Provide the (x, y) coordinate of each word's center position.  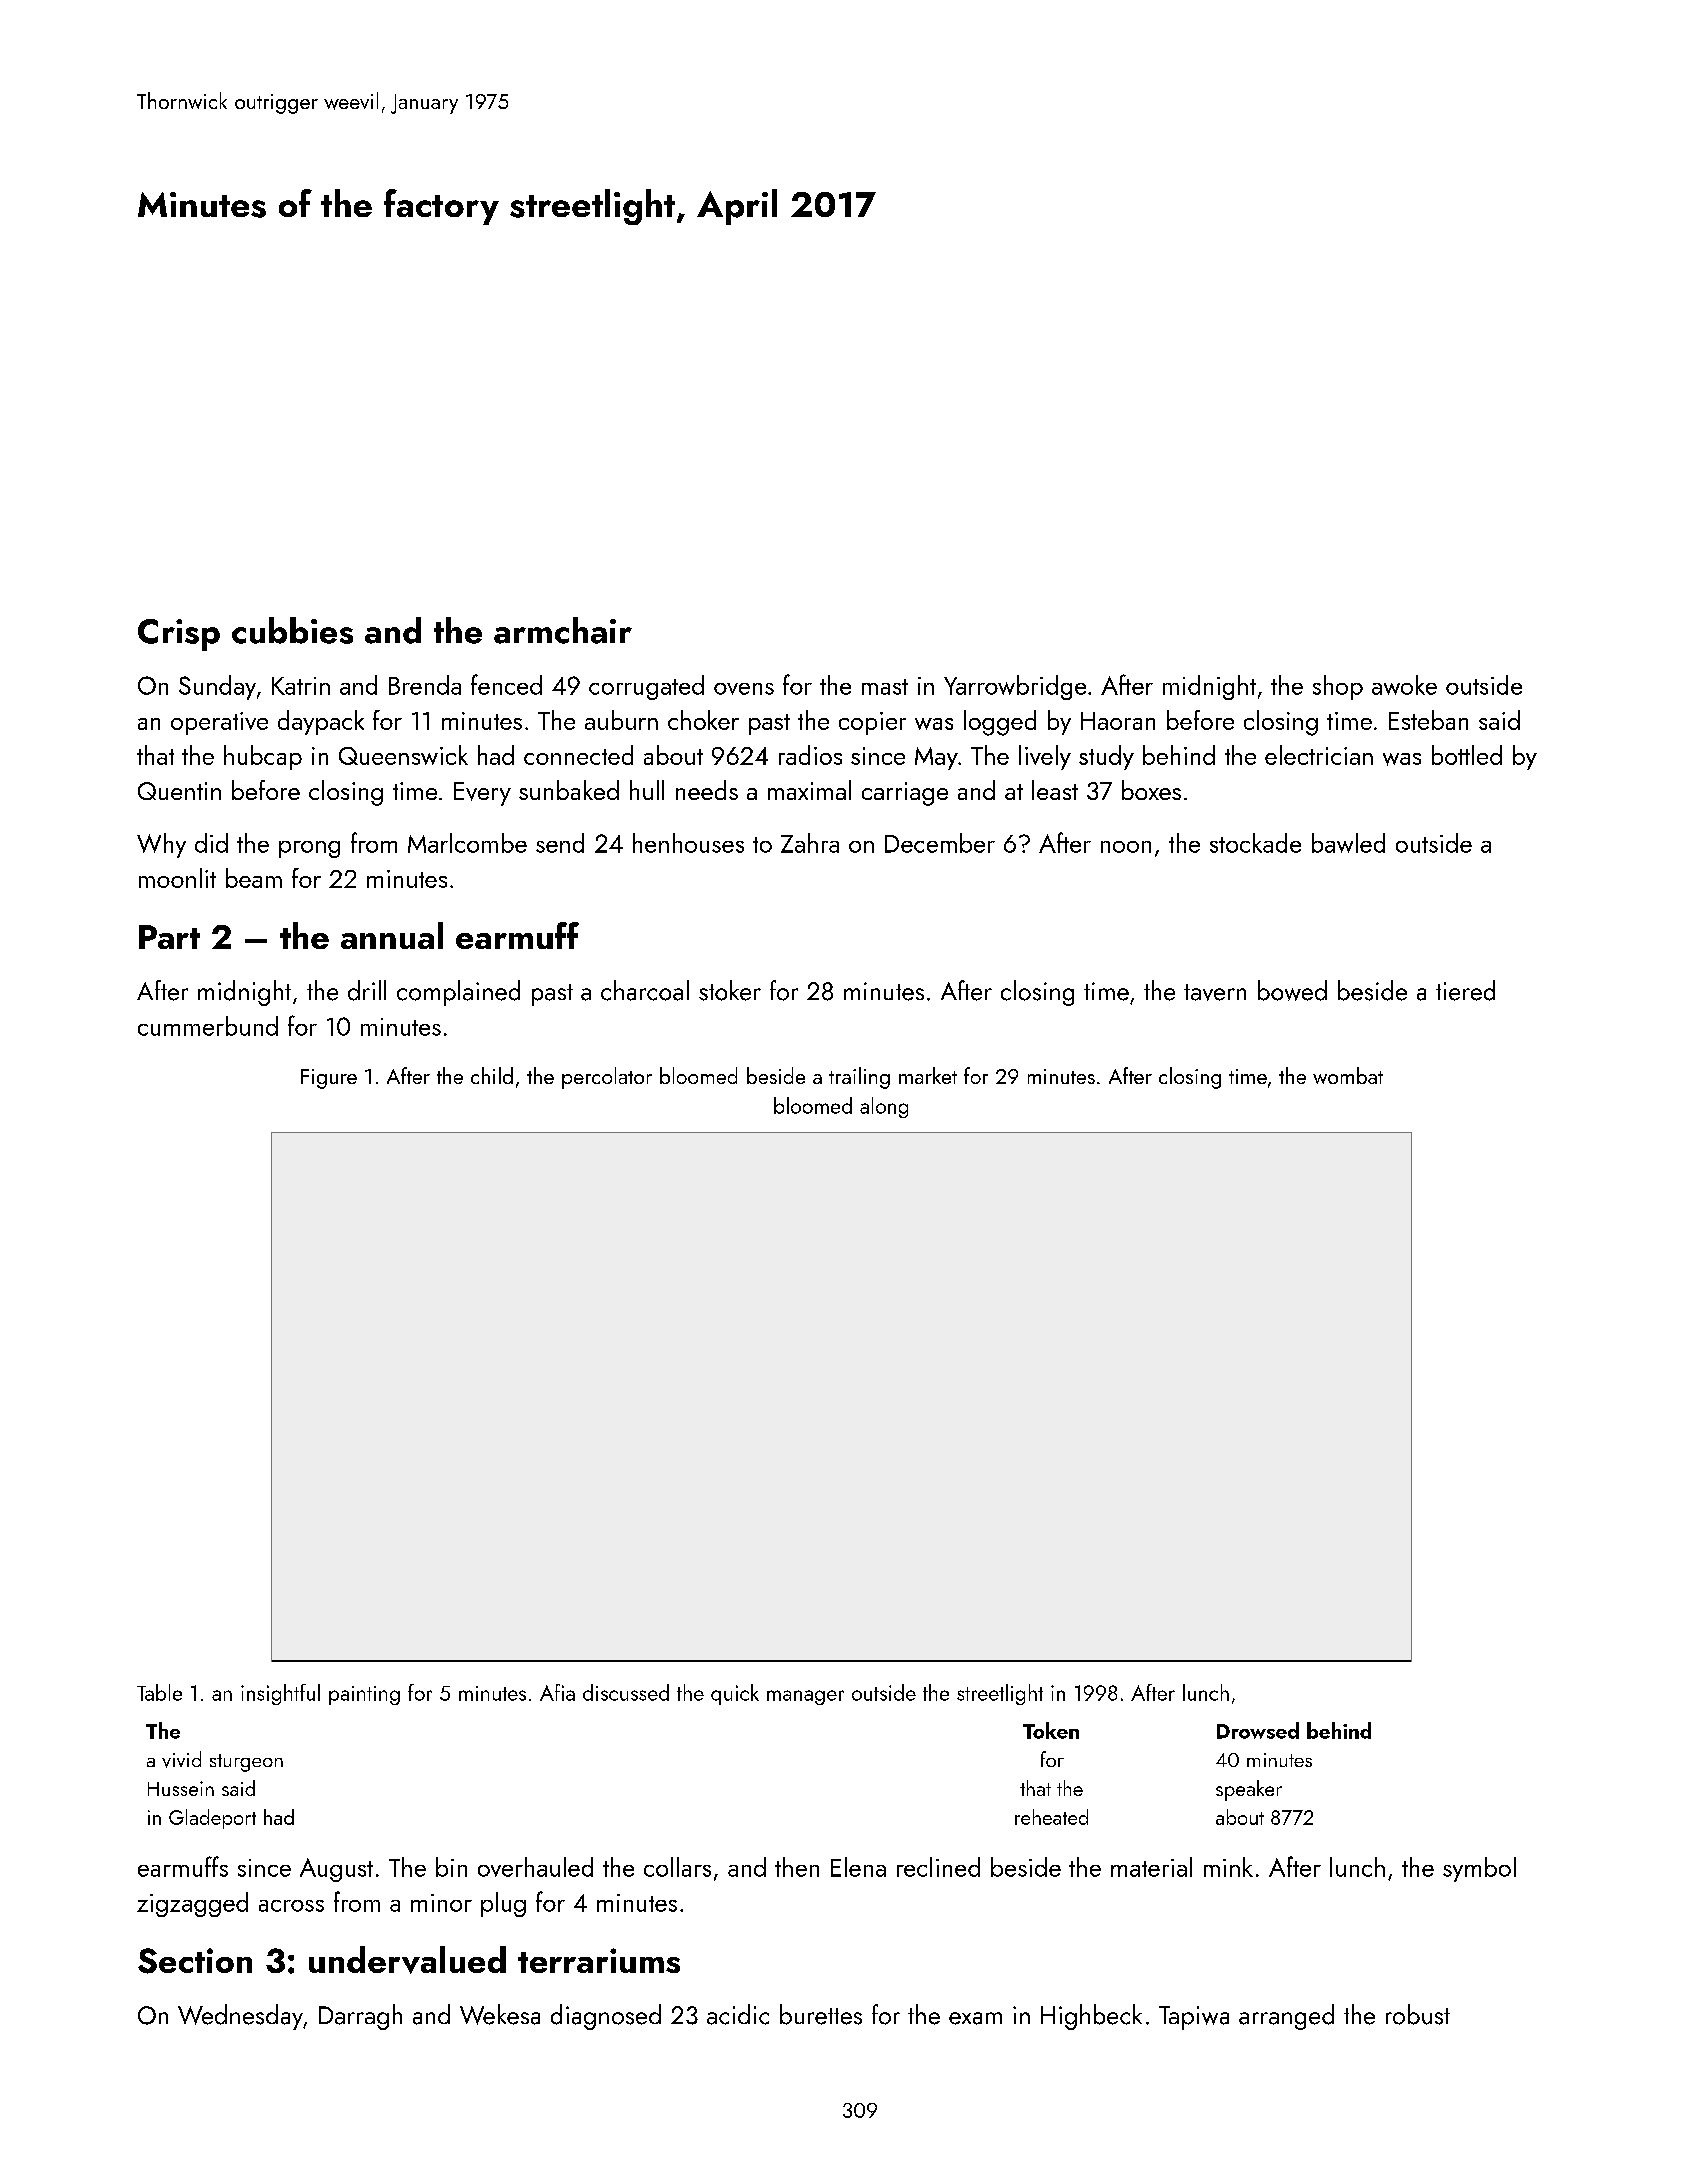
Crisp (179, 635)
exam (975, 2018)
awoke (1404, 685)
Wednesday (240, 2017)
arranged (1286, 2017)
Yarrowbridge (1015, 687)
